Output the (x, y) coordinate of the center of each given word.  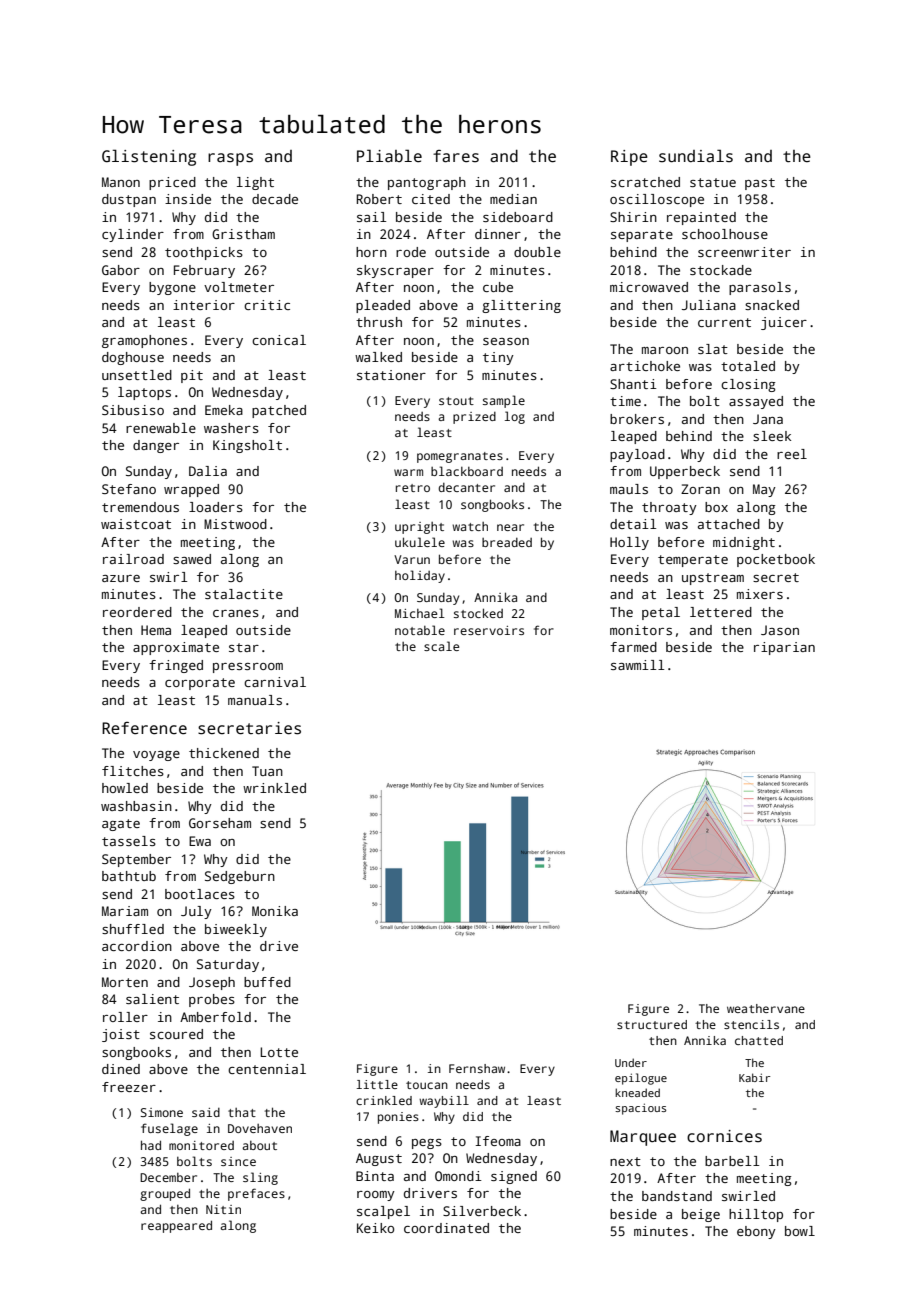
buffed (267, 982)
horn (371, 252)
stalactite (244, 594)
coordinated (446, 1228)
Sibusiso (133, 410)
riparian (784, 648)
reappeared (176, 1226)
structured (652, 1024)
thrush (379, 322)
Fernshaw (477, 1068)
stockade (721, 270)
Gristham (243, 234)
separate (642, 236)
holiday (420, 576)
